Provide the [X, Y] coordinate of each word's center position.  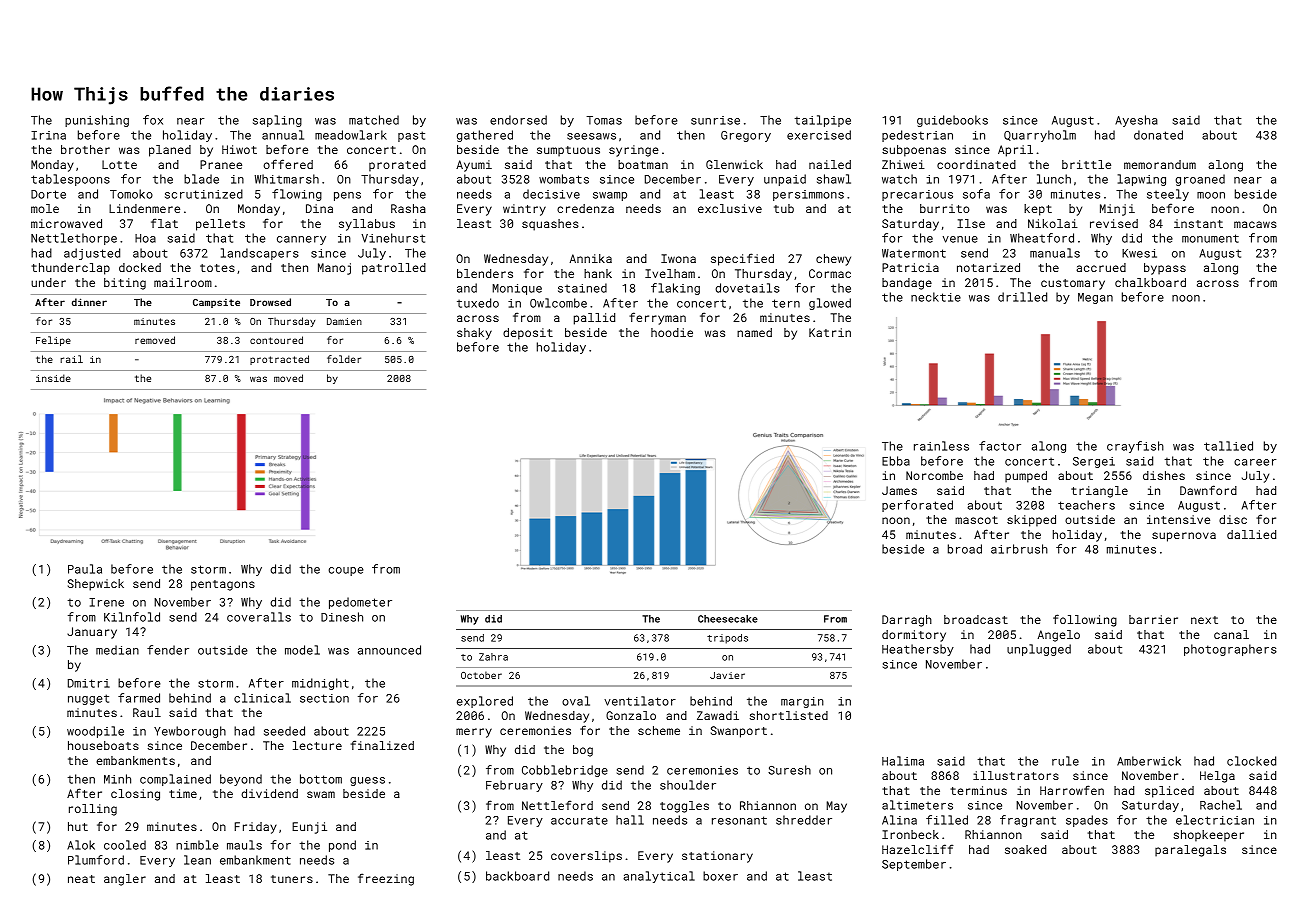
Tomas [604, 120]
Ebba [896, 461]
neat [81, 879]
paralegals [1190, 851]
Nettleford [557, 805]
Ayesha [1136, 121]
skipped [1031, 521]
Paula [85, 569]
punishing [97, 121]
